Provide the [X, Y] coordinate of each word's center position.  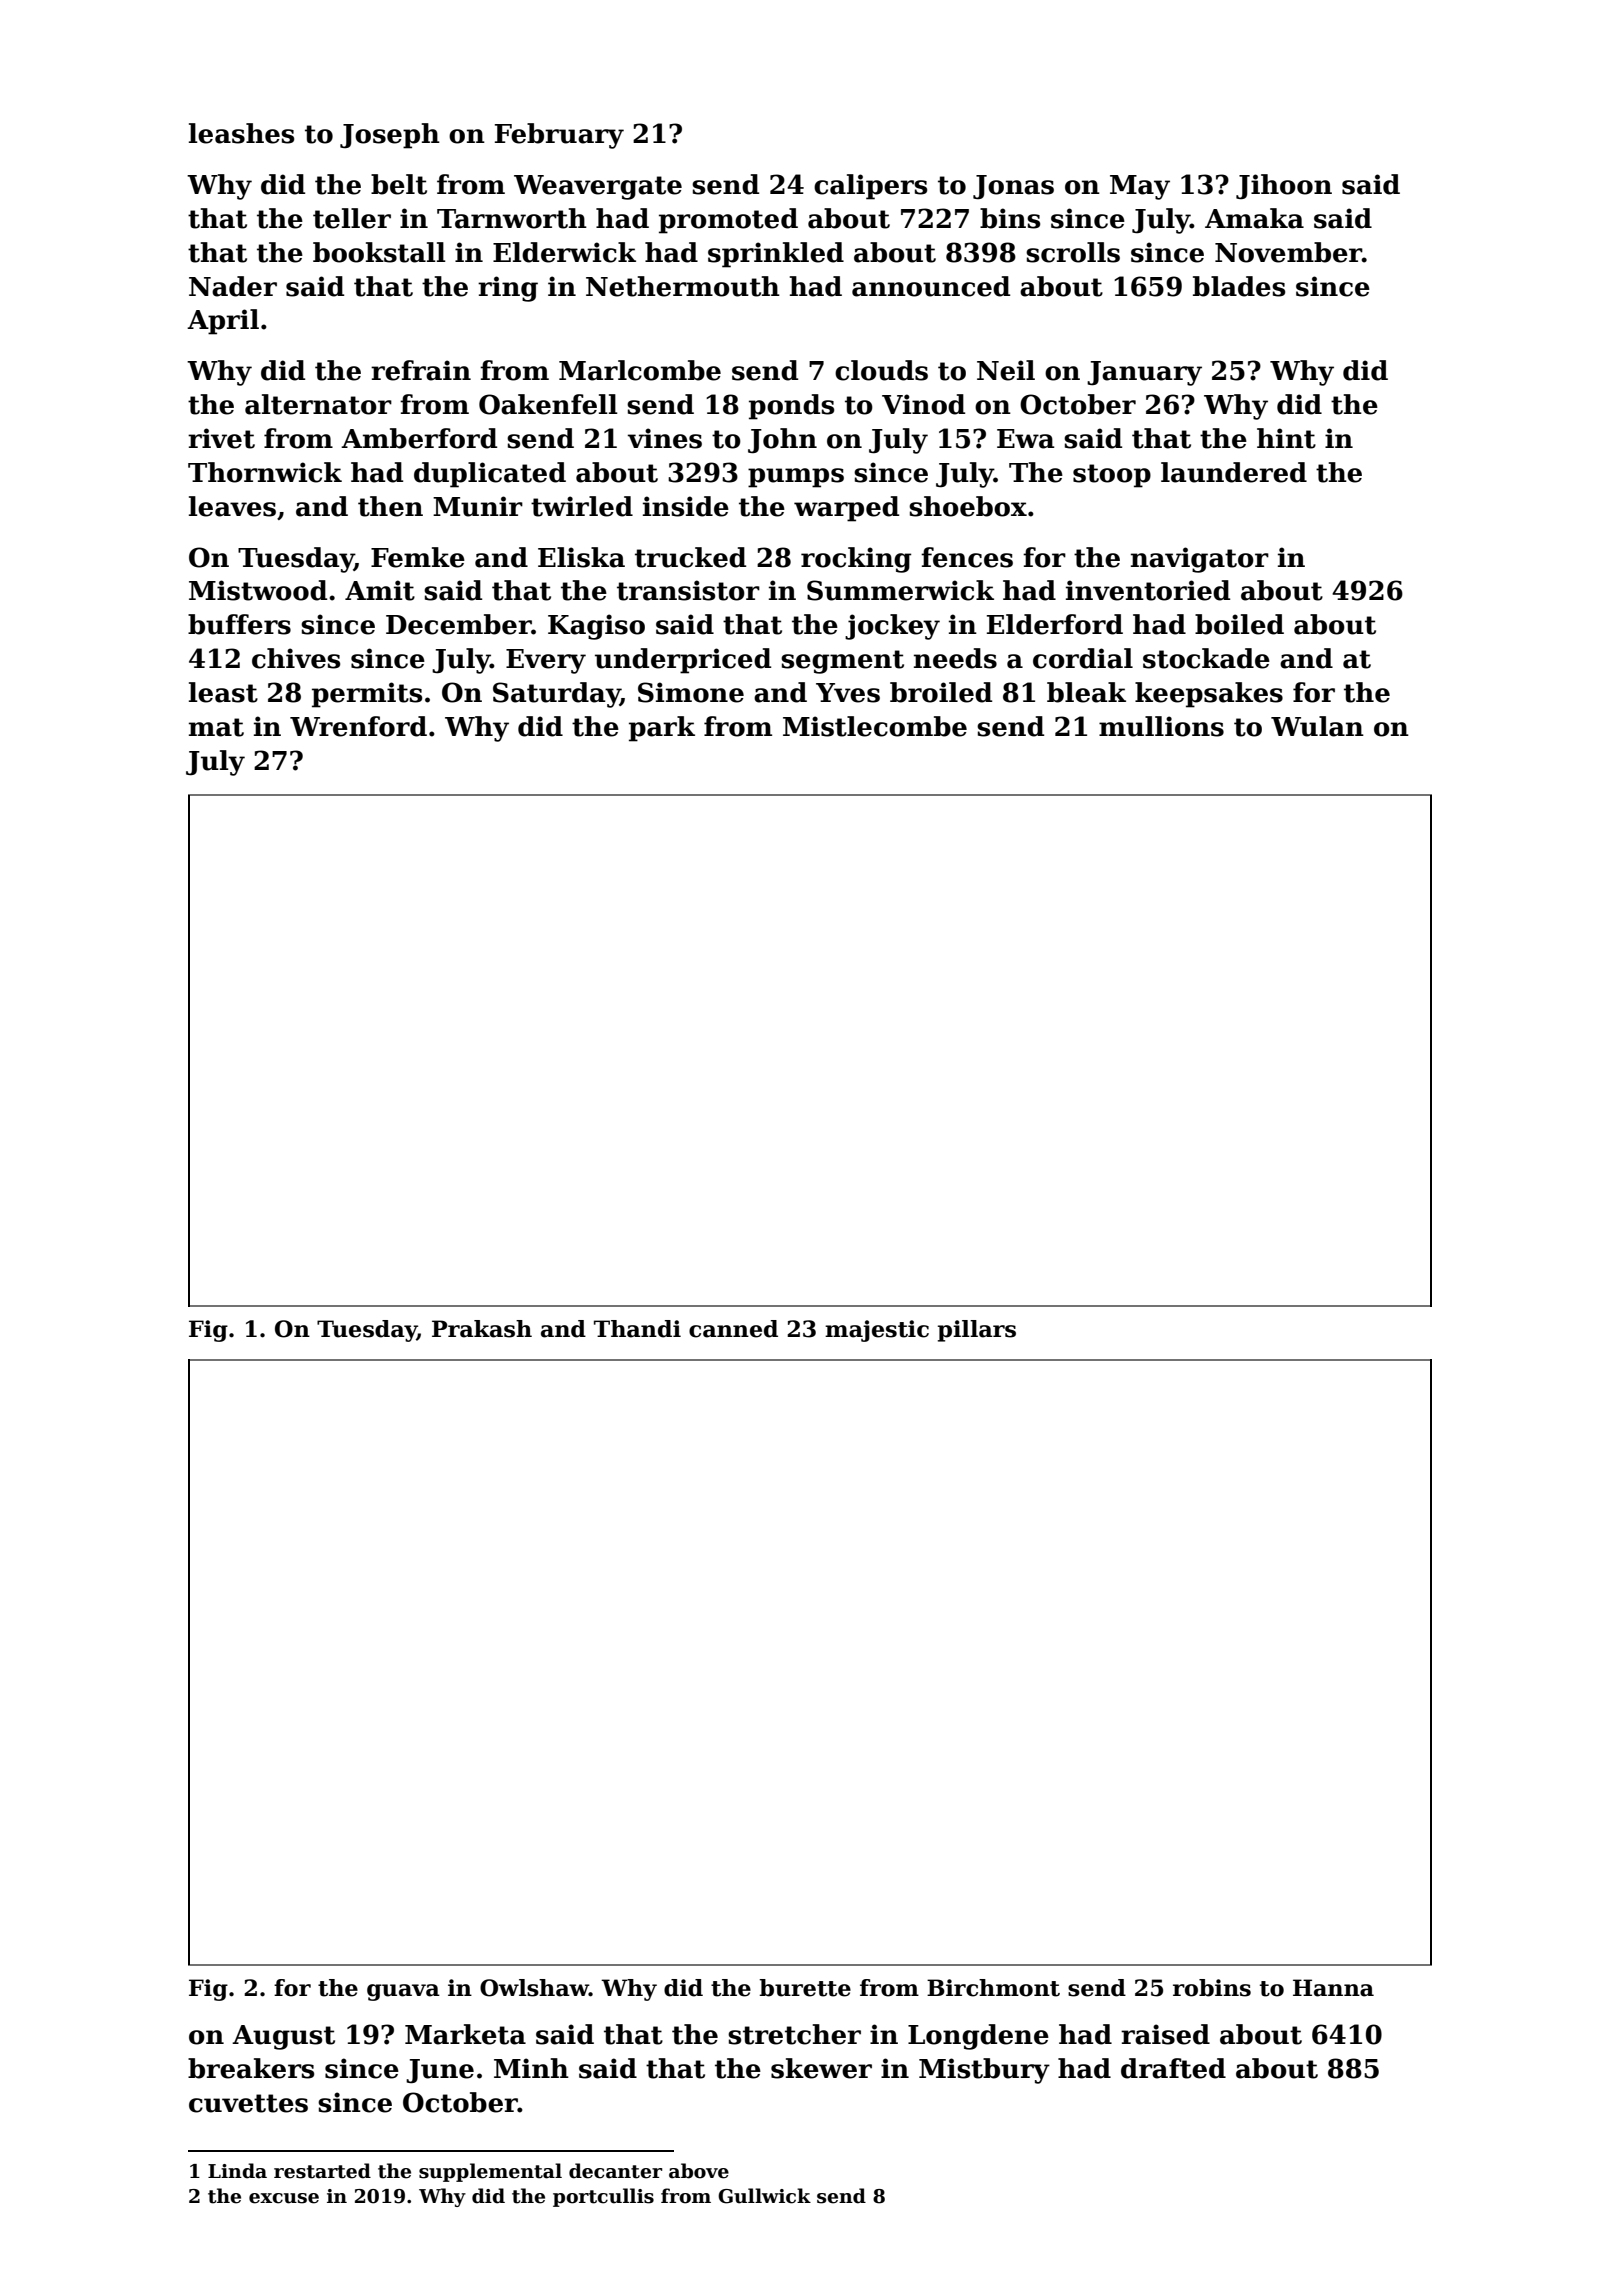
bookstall [379, 252]
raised [1165, 2034]
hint [1286, 438]
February [559, 136]
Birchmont [993, 1988]
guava [403, 1992]
